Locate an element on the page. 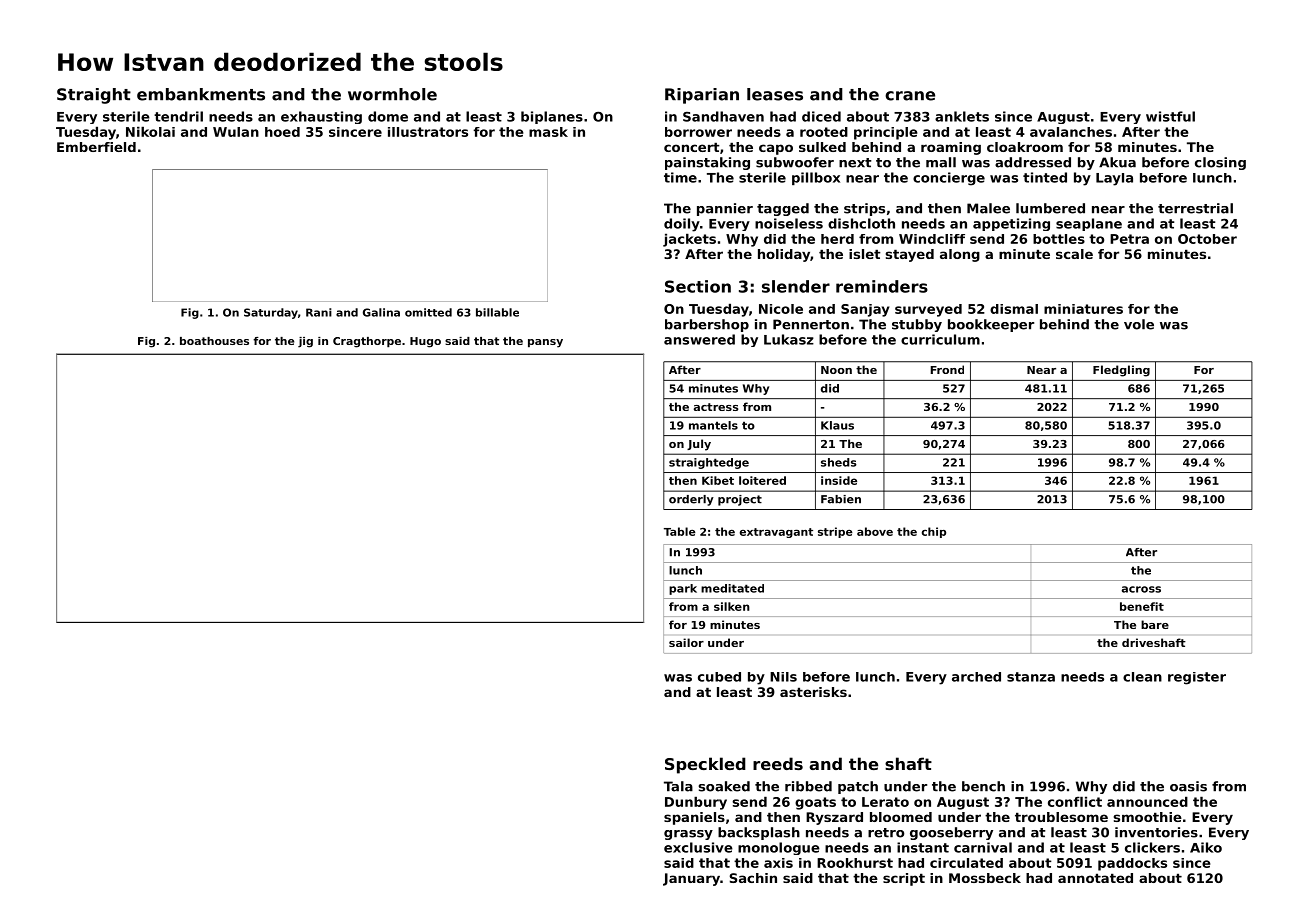 The width and height of the page is (1308, 924). boathouses is located at coordinates (214, 341).
